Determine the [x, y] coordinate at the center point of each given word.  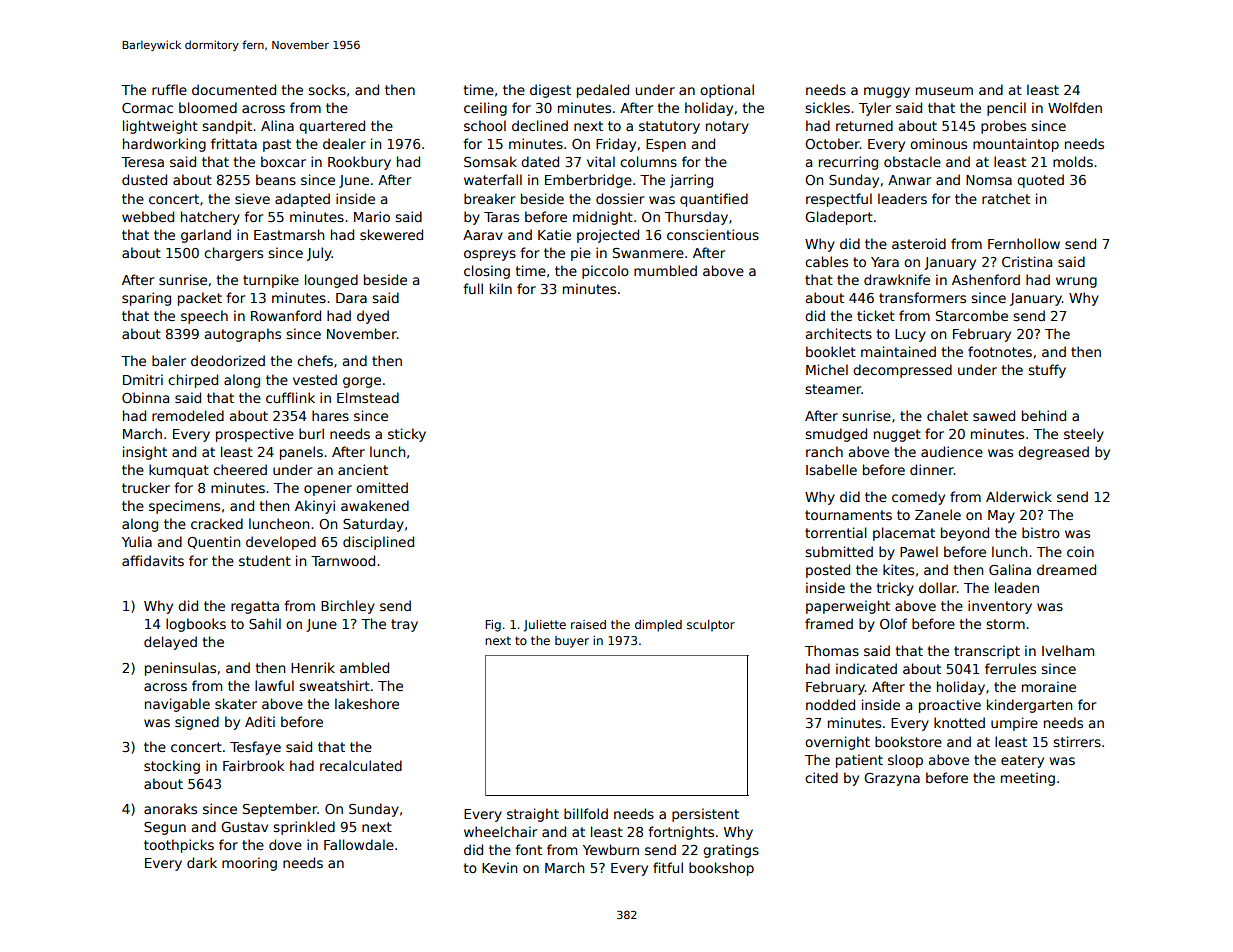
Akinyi [315, 507]
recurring [848, 163]
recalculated [361, 765]
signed [197, 723]
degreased [1053, 453]
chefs [315, 360]
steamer [833, 389]
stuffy [1047, 371]
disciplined [378, 543]
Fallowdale [359, 844]
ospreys [490, 255]
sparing [146, 299]
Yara [885, 262]
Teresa [142, 162]
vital [601, 161]
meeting [1028, 779]
